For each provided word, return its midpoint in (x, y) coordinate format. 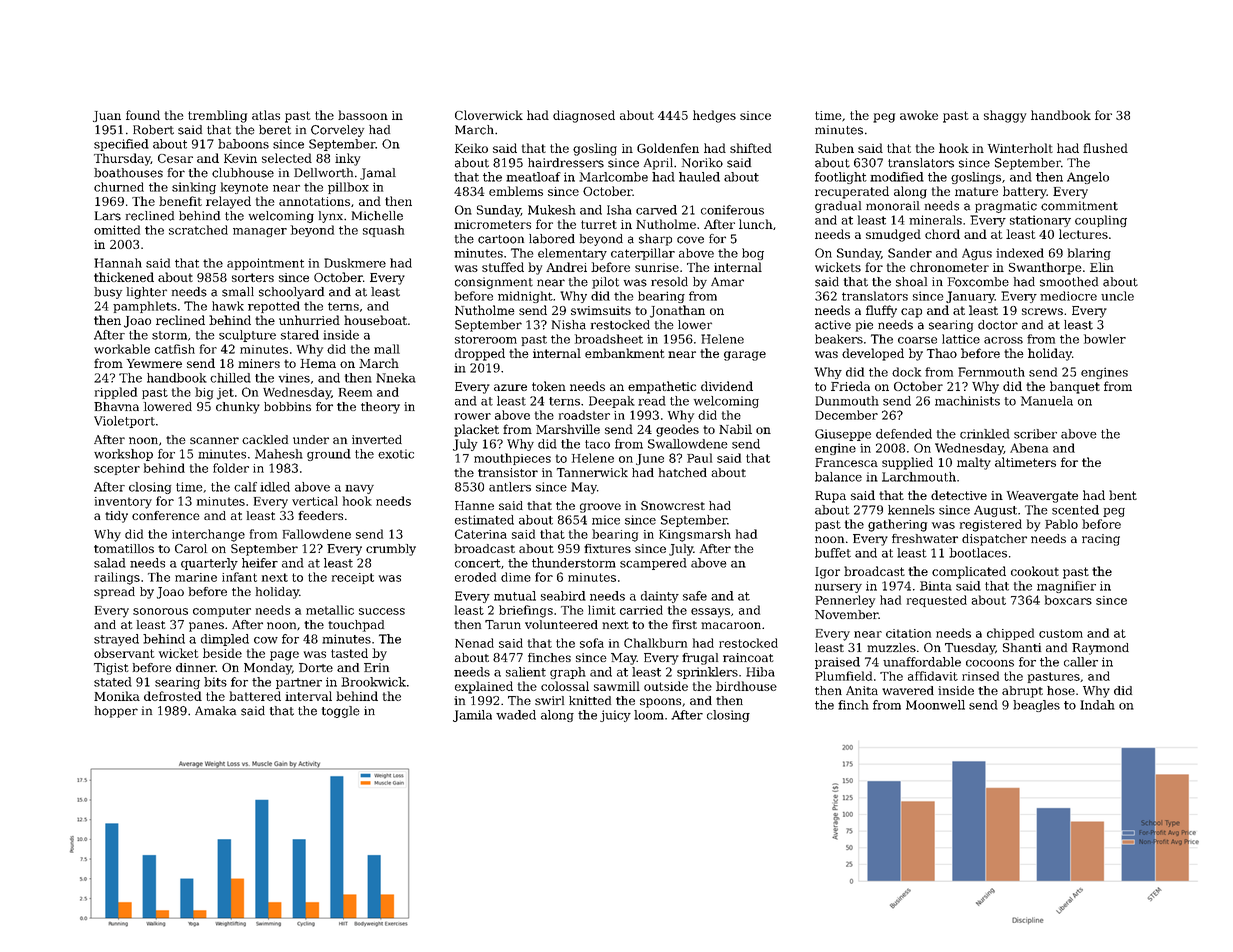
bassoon (363, 115)
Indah (1097, 705)
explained (484, 687)
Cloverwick (489, 115)
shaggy (1005, 116)
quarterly (209, 564)
